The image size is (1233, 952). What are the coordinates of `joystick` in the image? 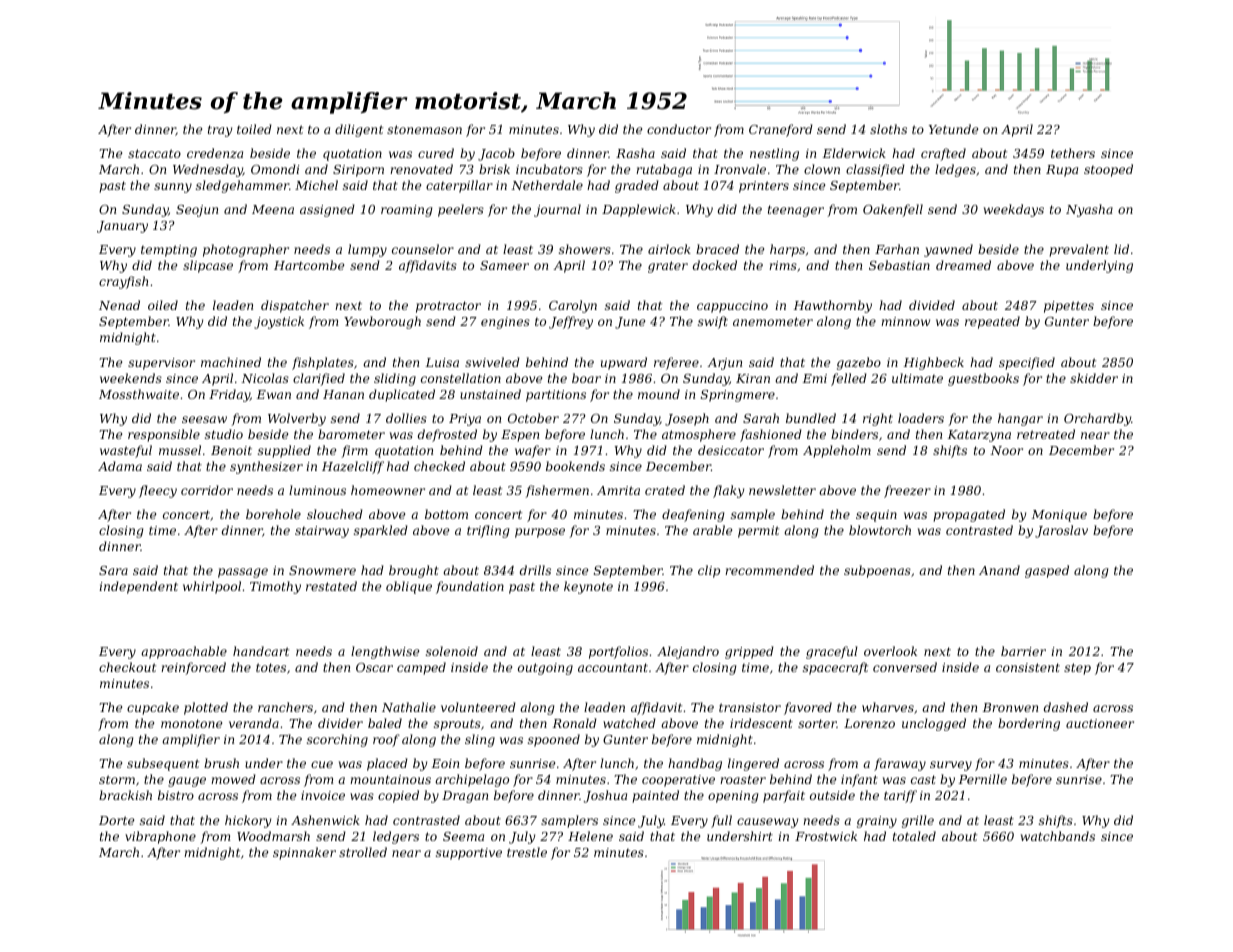 It's located at (279, 322).
